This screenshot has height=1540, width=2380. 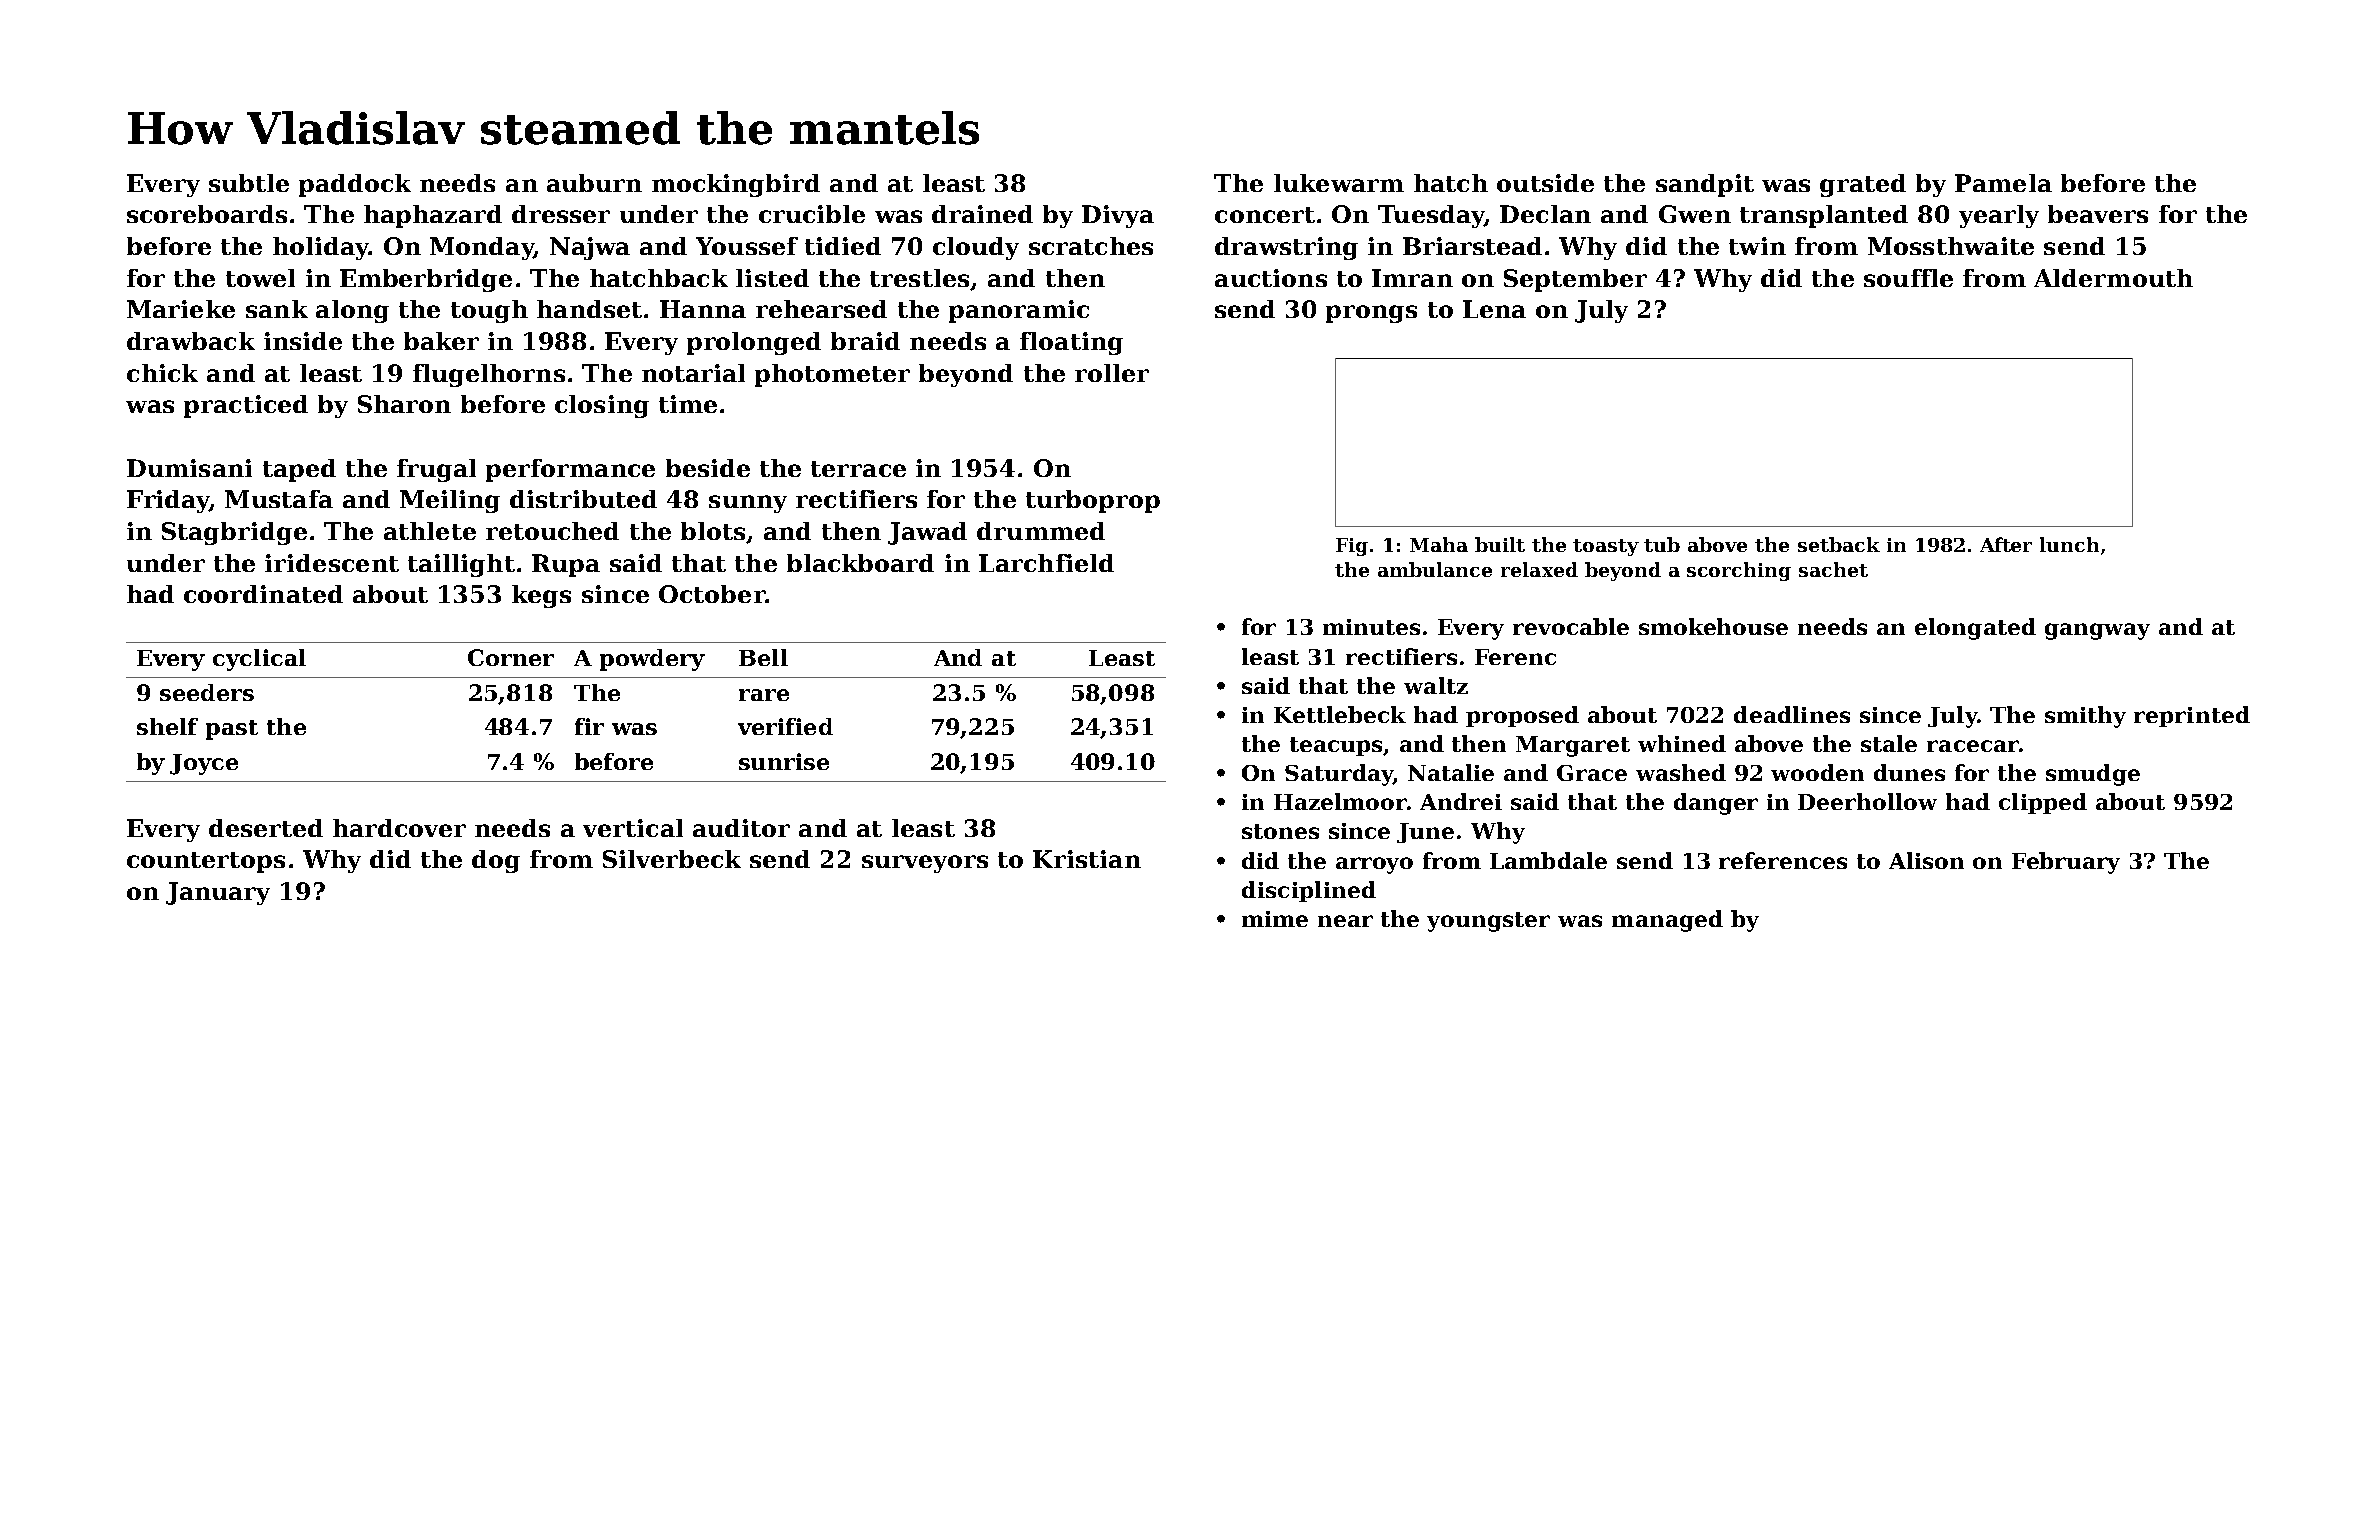 I want to click on Bell, so click(x=763, y=657).
